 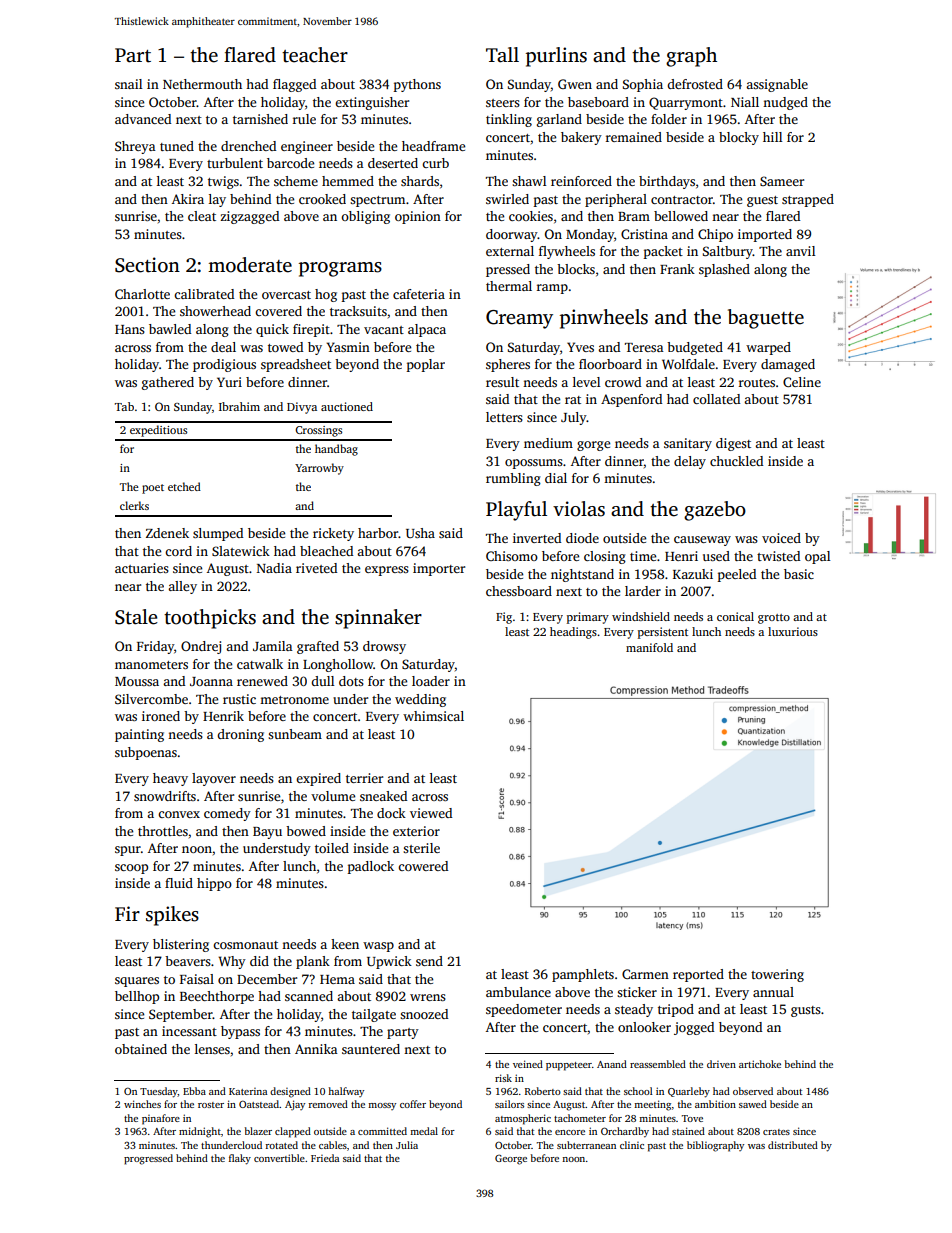 What do you see at coordinates (511, 1159) in the document?
I see `George` at bounding box center [511, 1159].
